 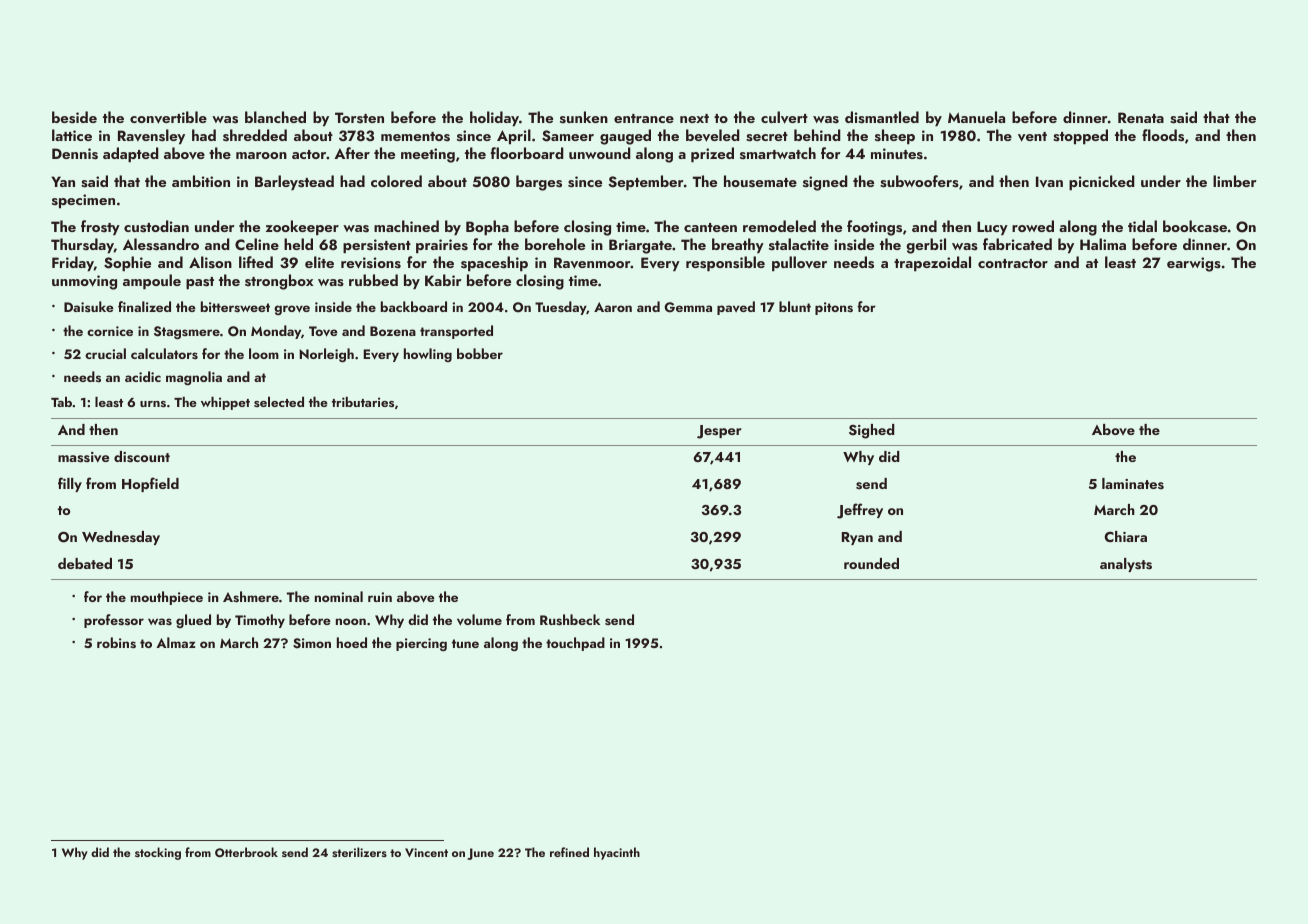 I want to click on touchpad, so click(x=575, y=644).
